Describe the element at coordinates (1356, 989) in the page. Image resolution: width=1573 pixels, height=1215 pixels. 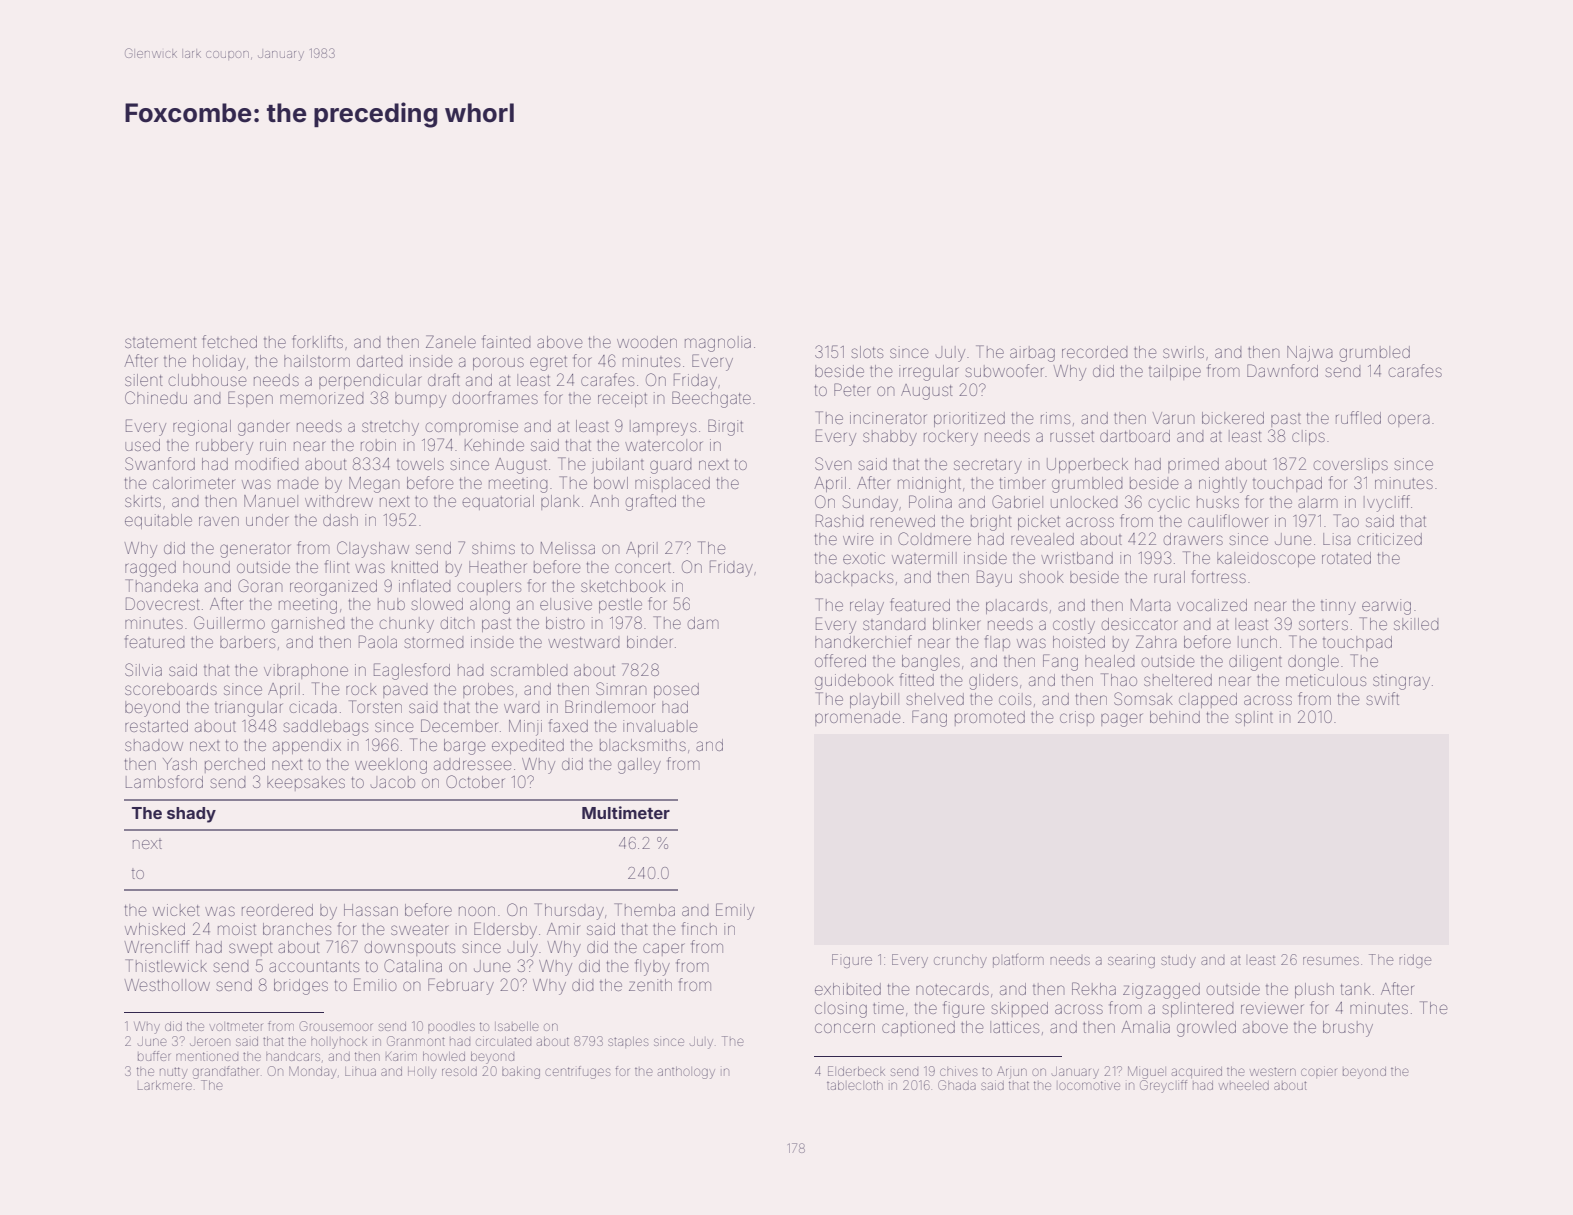
I see `tank` at that location.
